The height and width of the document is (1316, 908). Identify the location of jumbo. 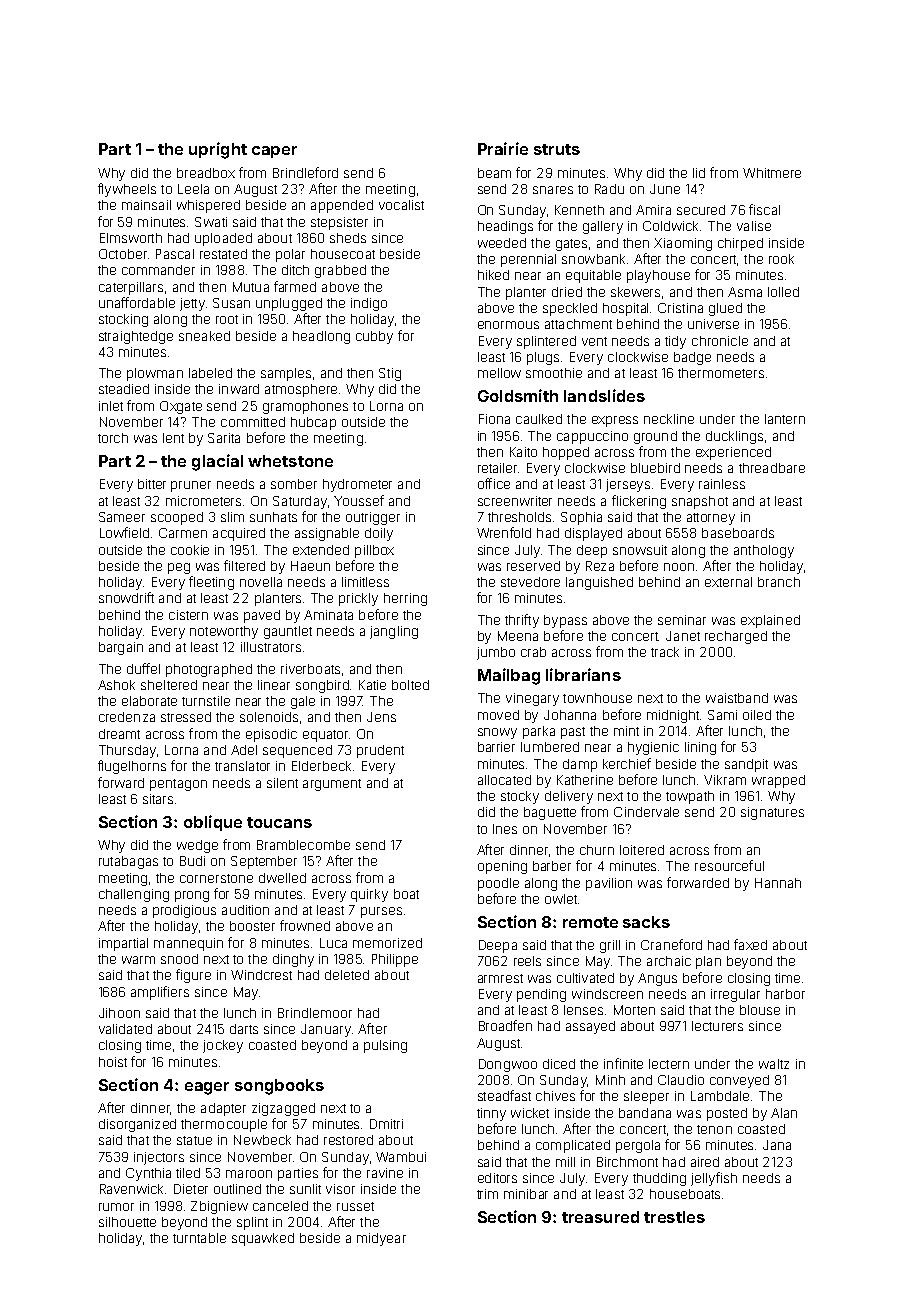
(496, 653).
